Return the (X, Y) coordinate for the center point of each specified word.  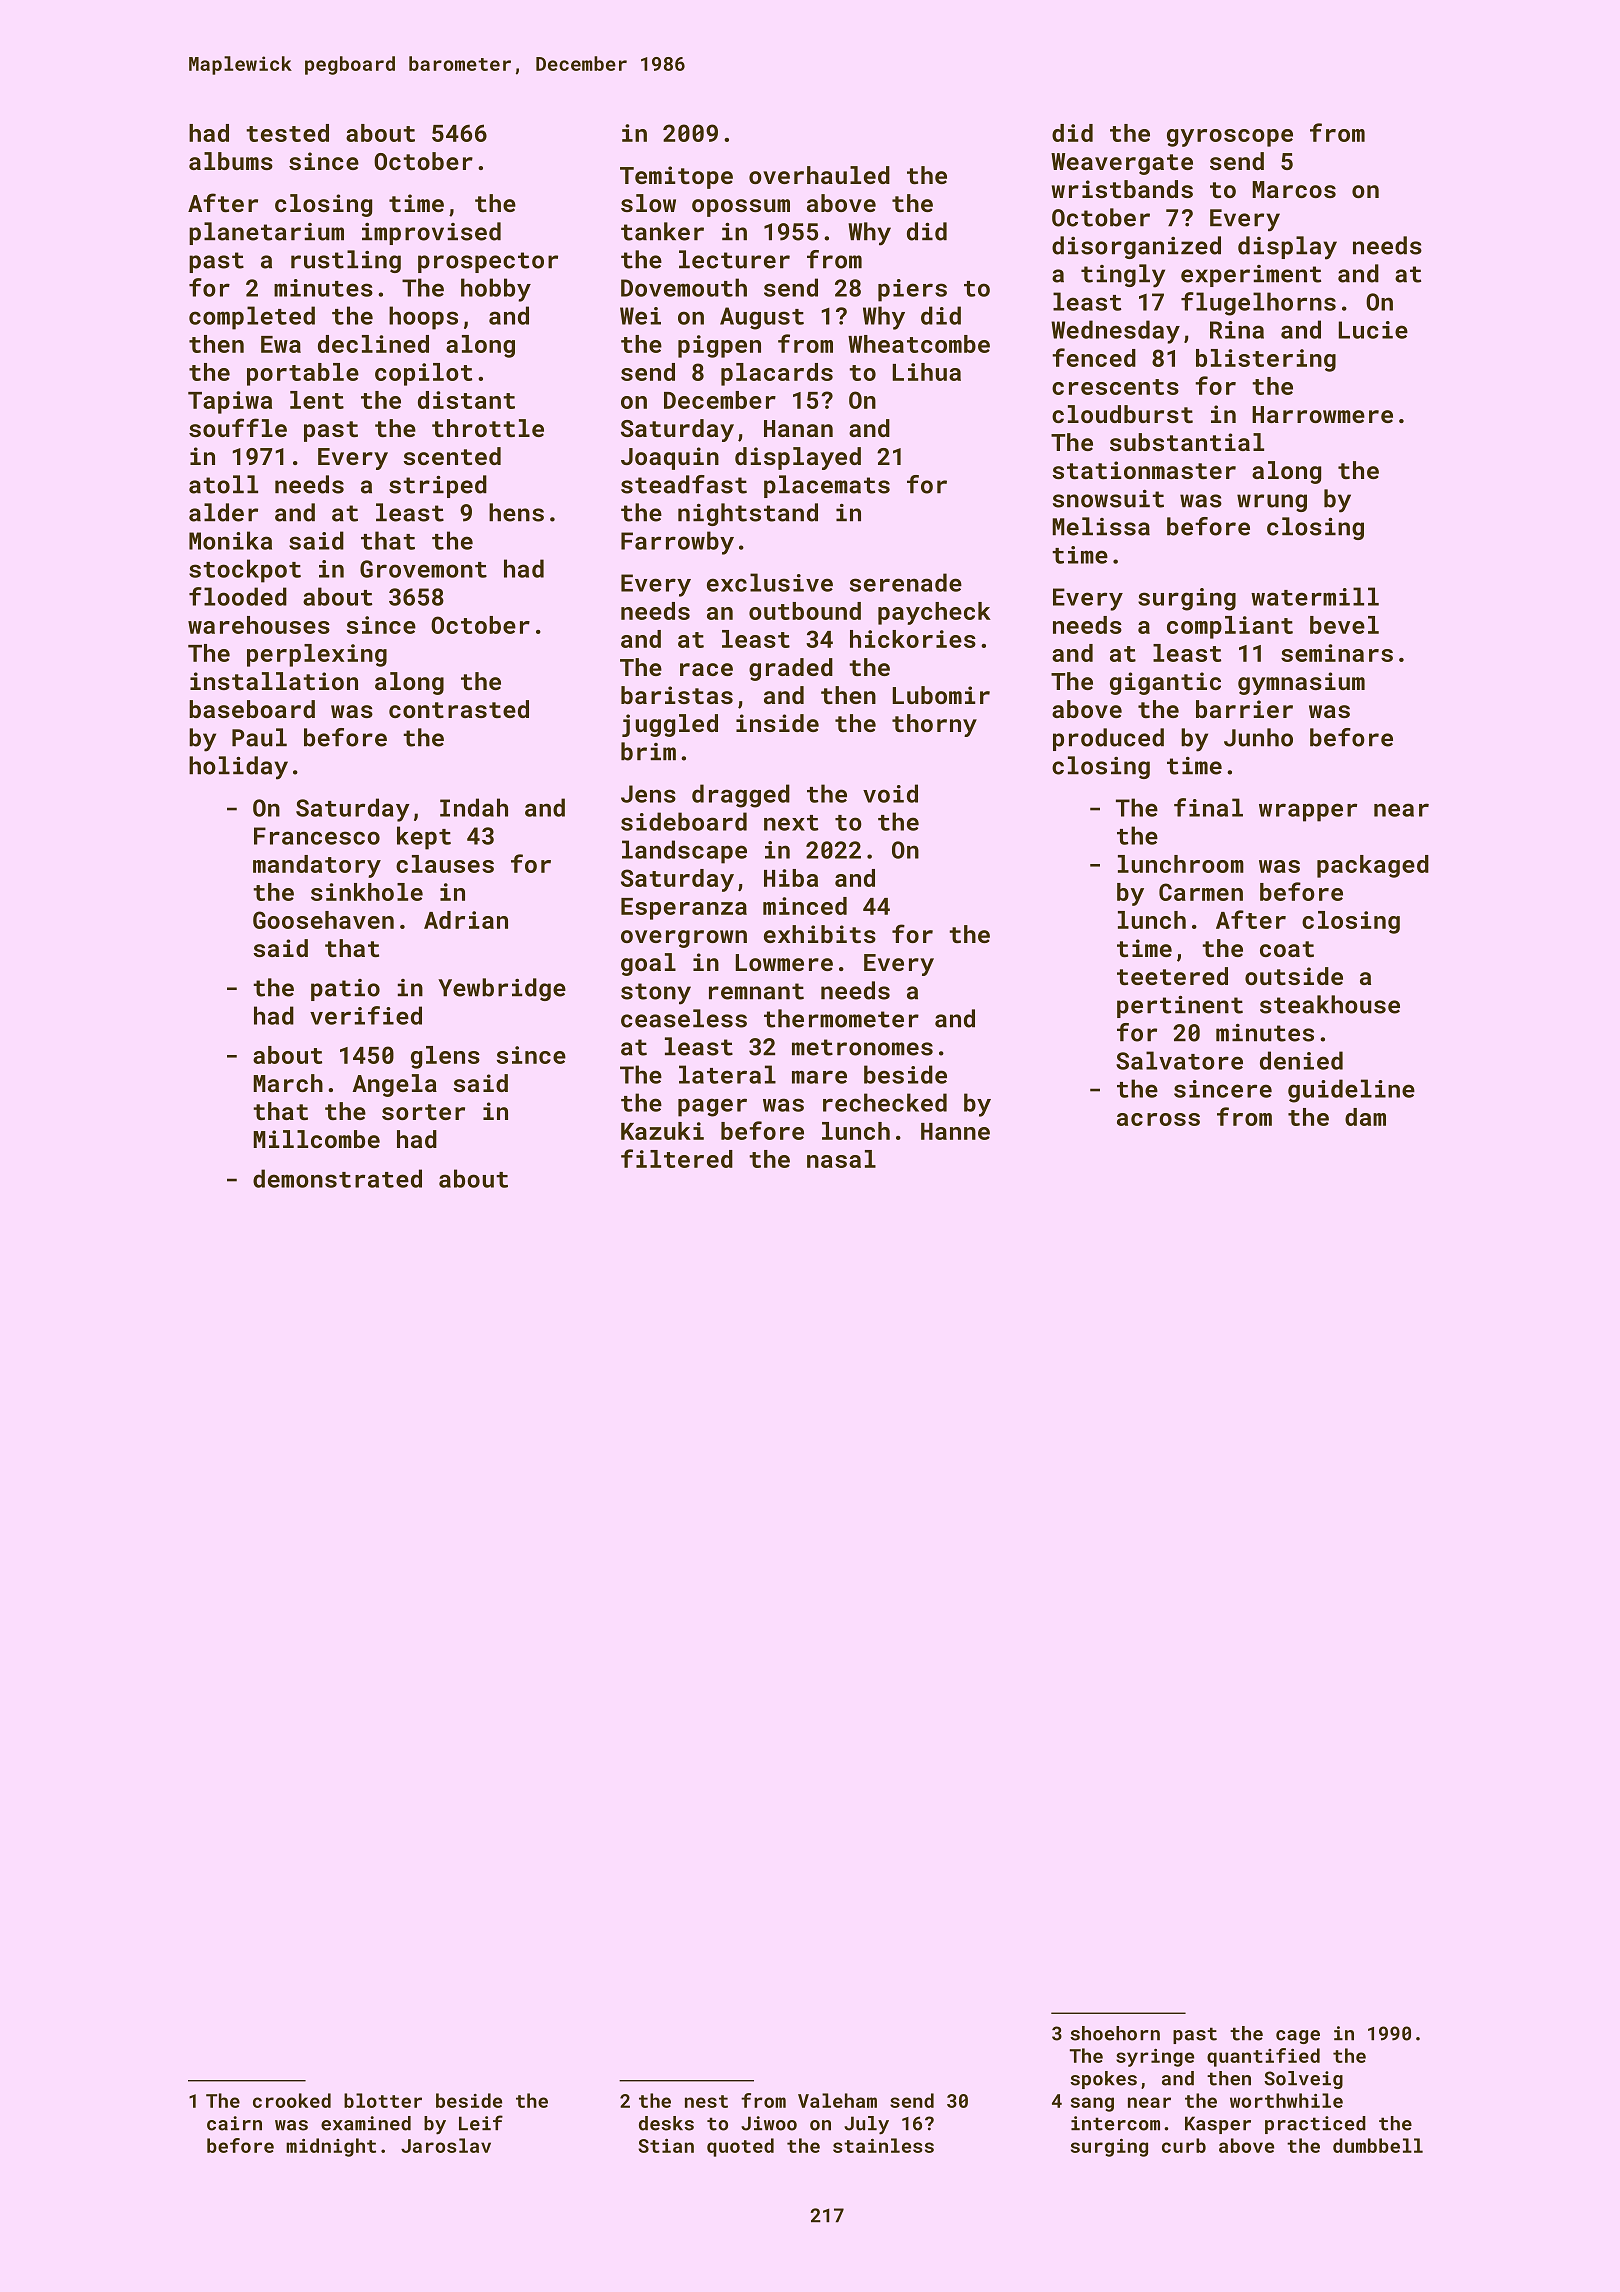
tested (287, 133)
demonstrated (337, 1178)
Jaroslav (446, 2145)
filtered (677, 1158)
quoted (740, 2147)
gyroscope (1230, 138)
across (1158, 1119)
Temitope (676, 177)
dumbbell (1378, 2145)
